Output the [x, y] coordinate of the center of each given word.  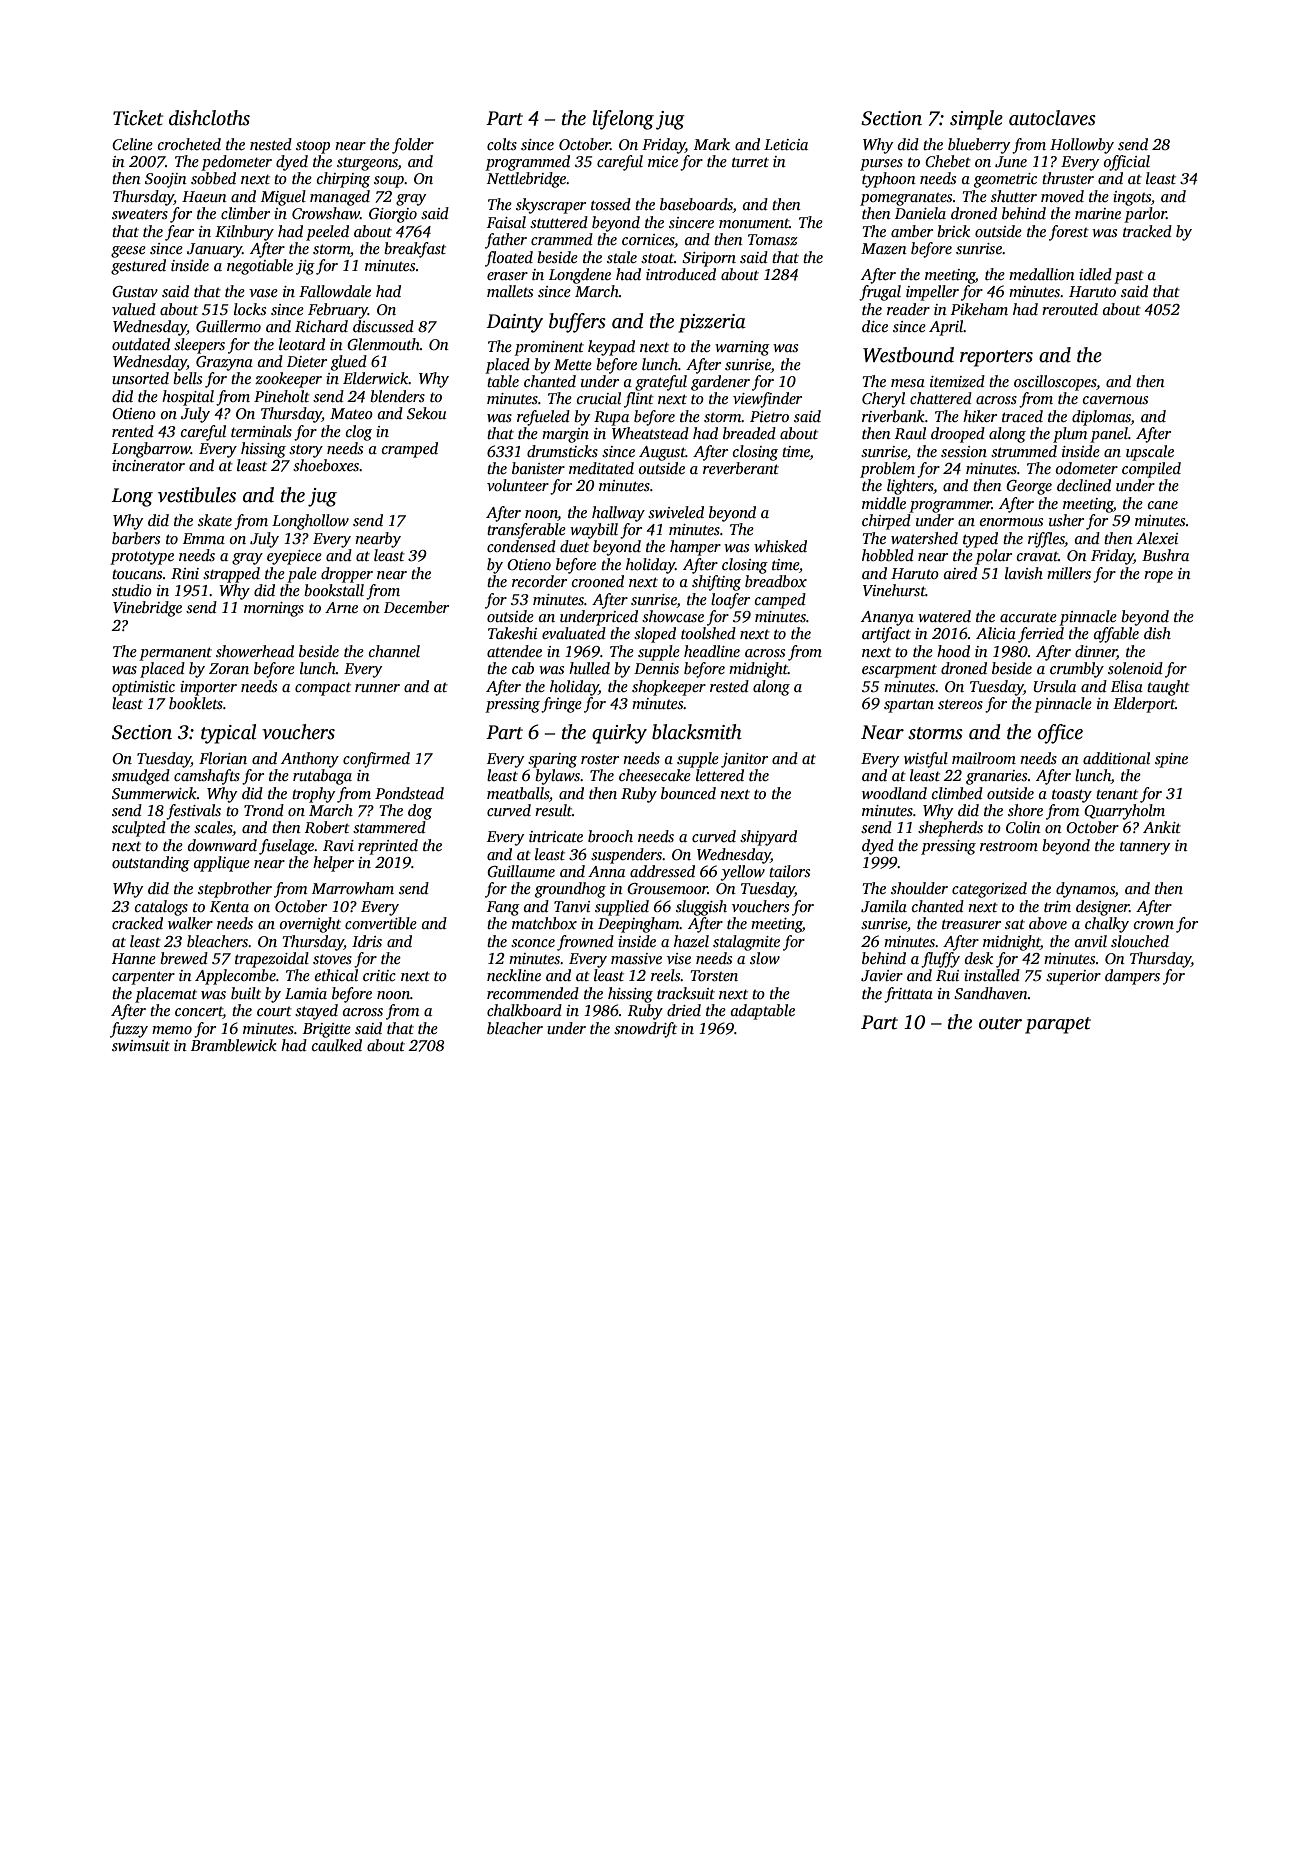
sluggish [701, 908]
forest [1069, 233]
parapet [1058, 1025]
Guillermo [228, 326]
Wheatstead [650, 433]
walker [190, 923]
